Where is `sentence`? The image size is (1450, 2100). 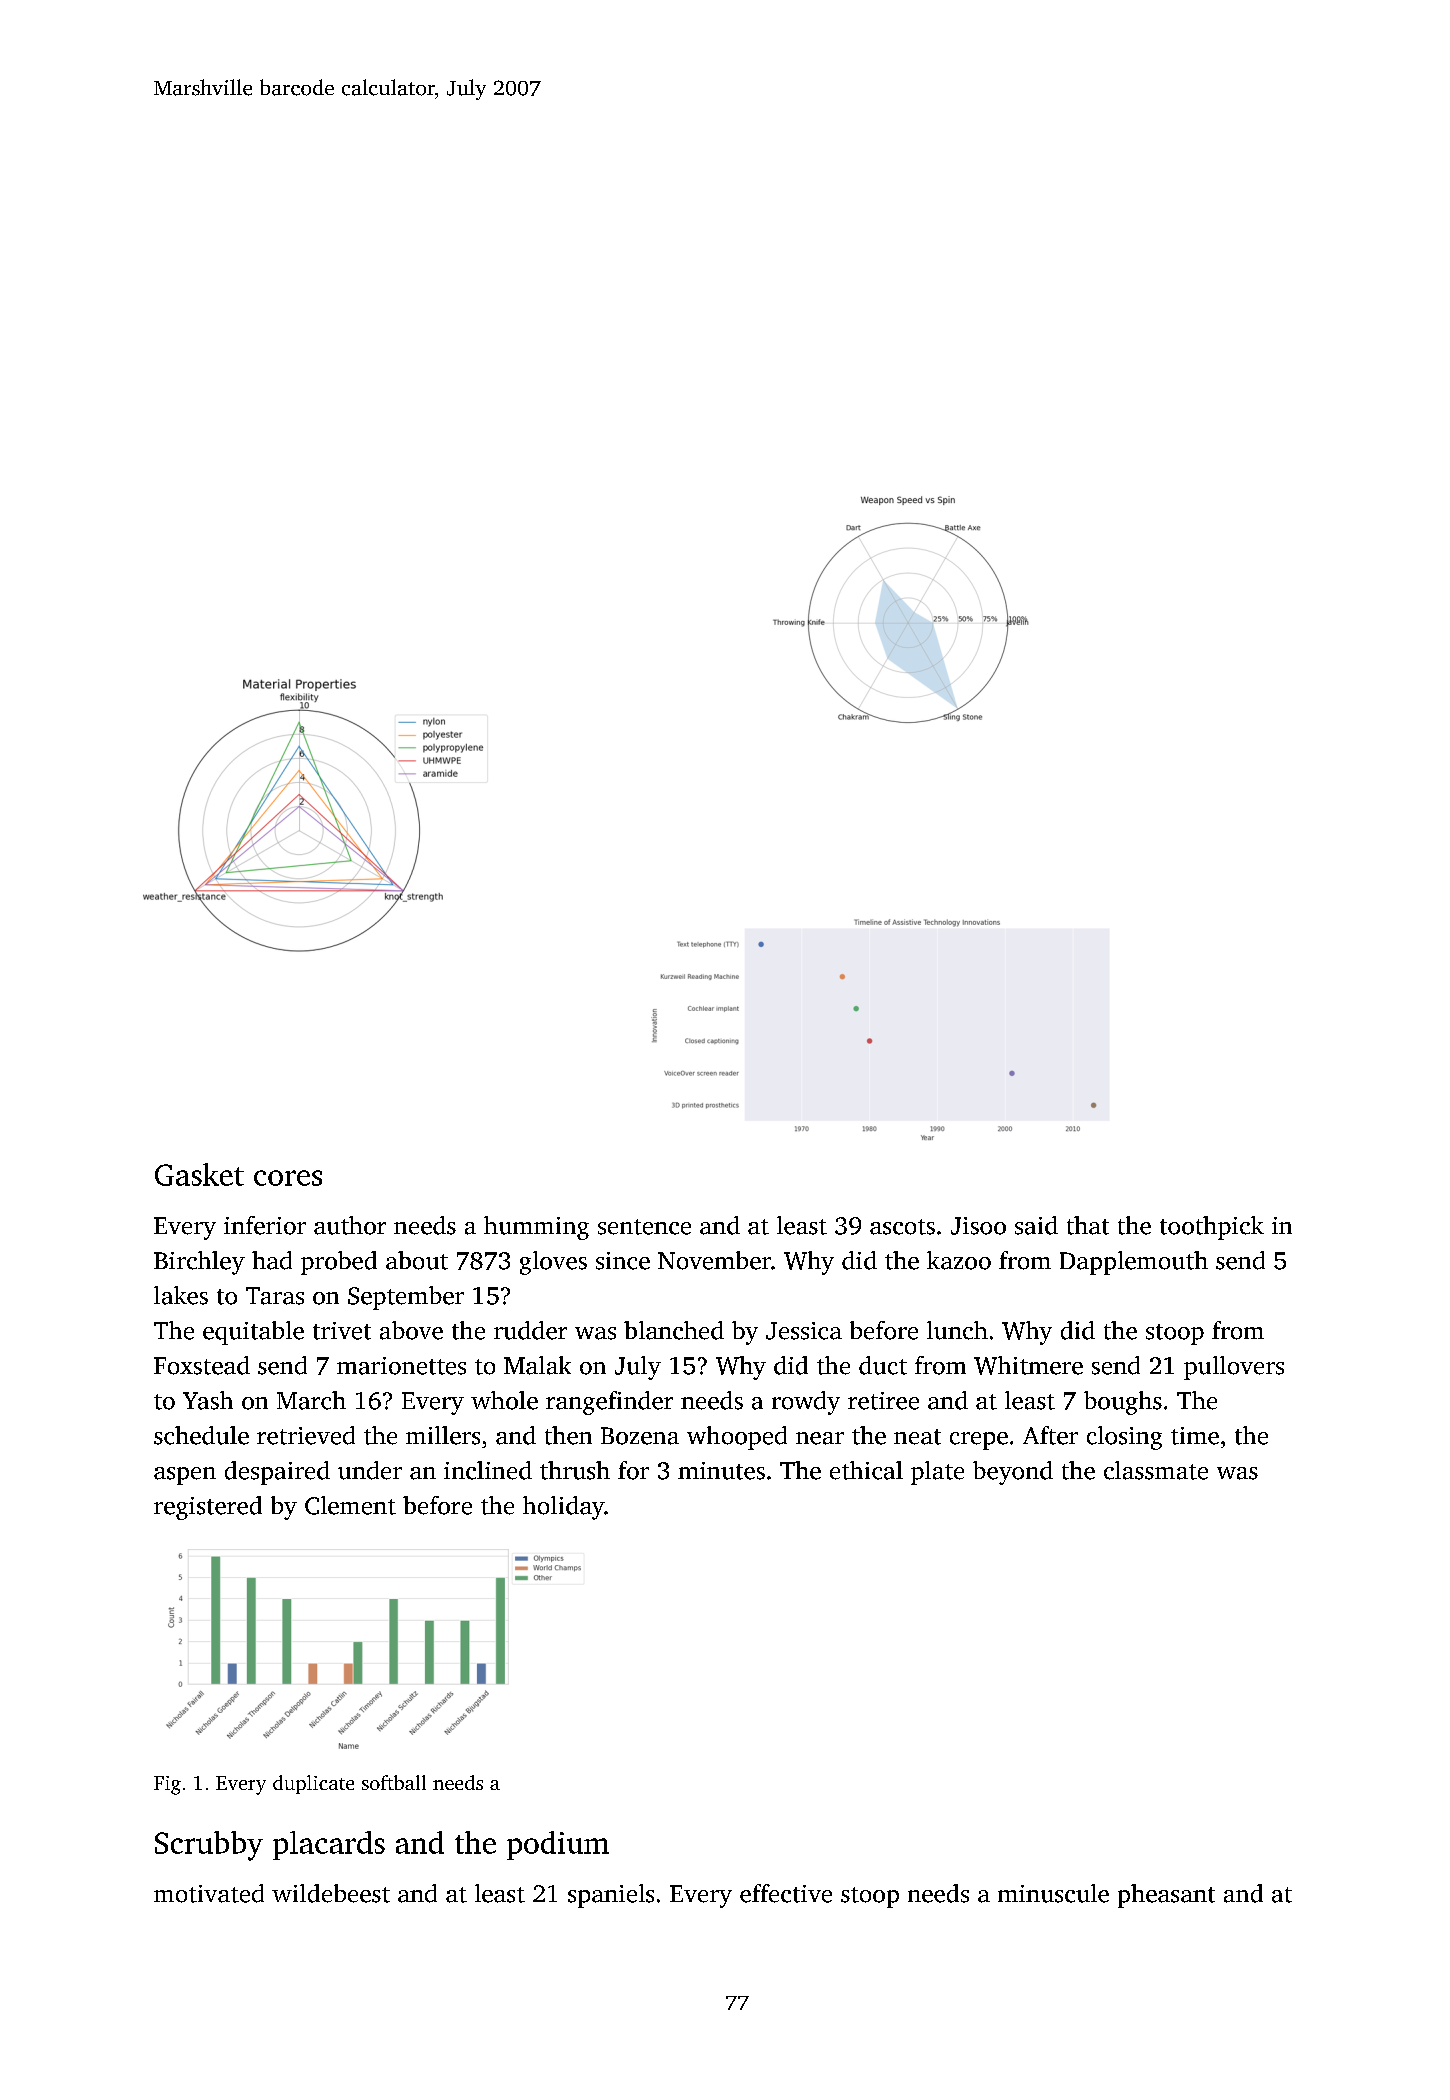
sentence is located at coordinates (644, 1227).
